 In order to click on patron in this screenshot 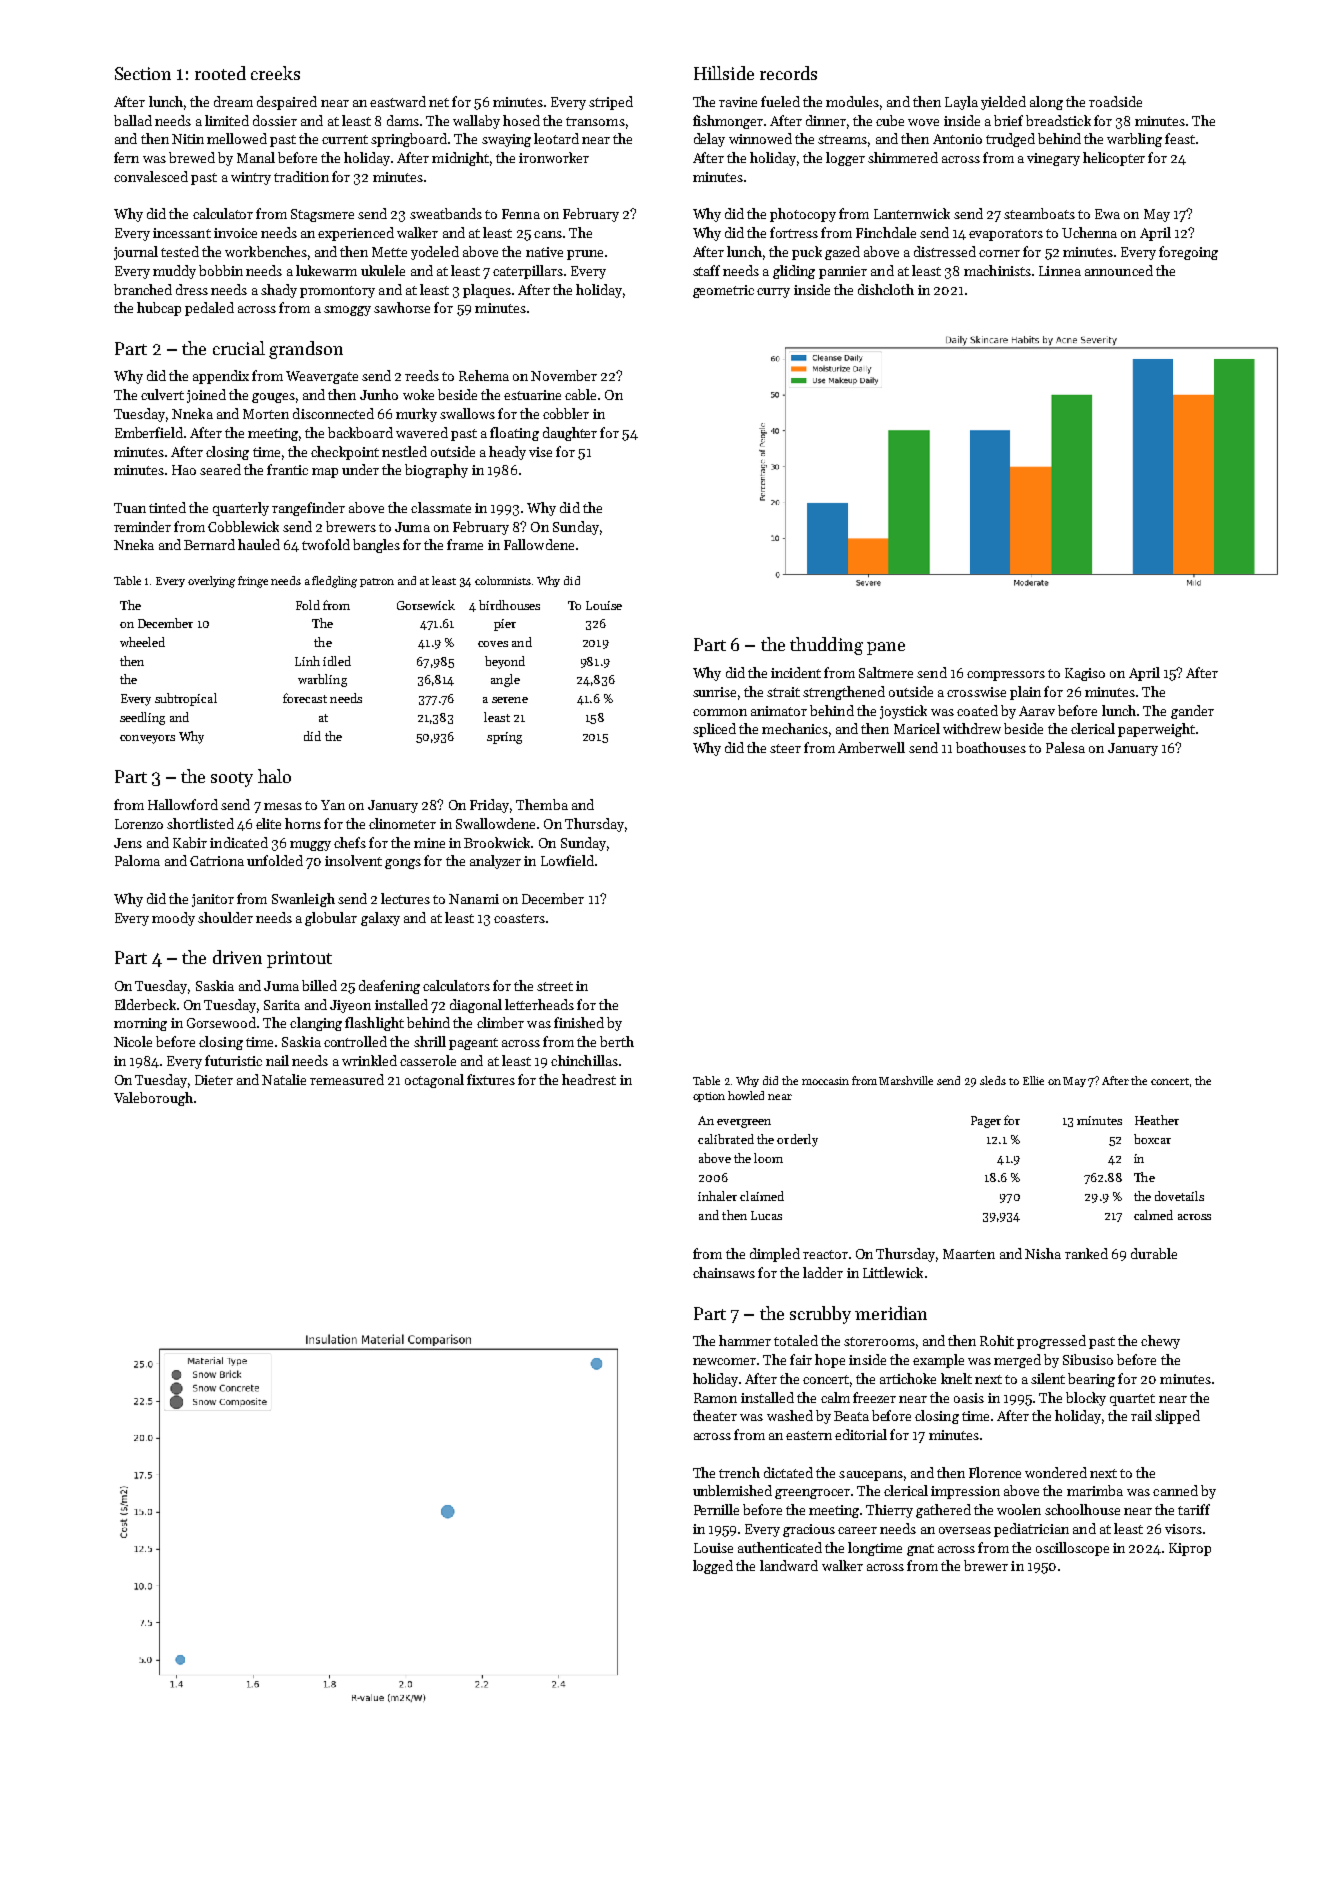, I will do `click(377, 582)`.
